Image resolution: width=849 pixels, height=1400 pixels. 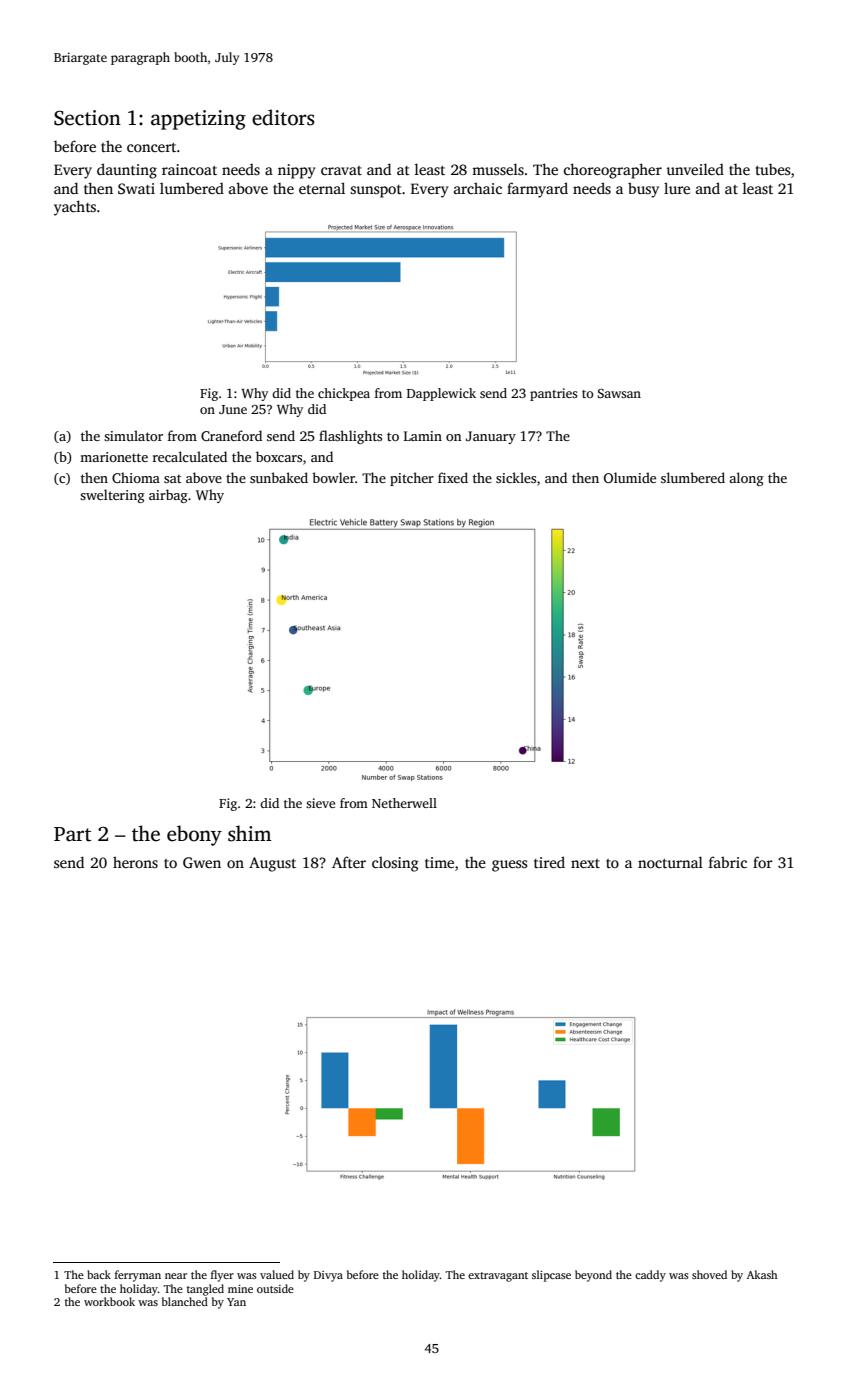 I want to click on airbag, so click(x=168, y=496).
